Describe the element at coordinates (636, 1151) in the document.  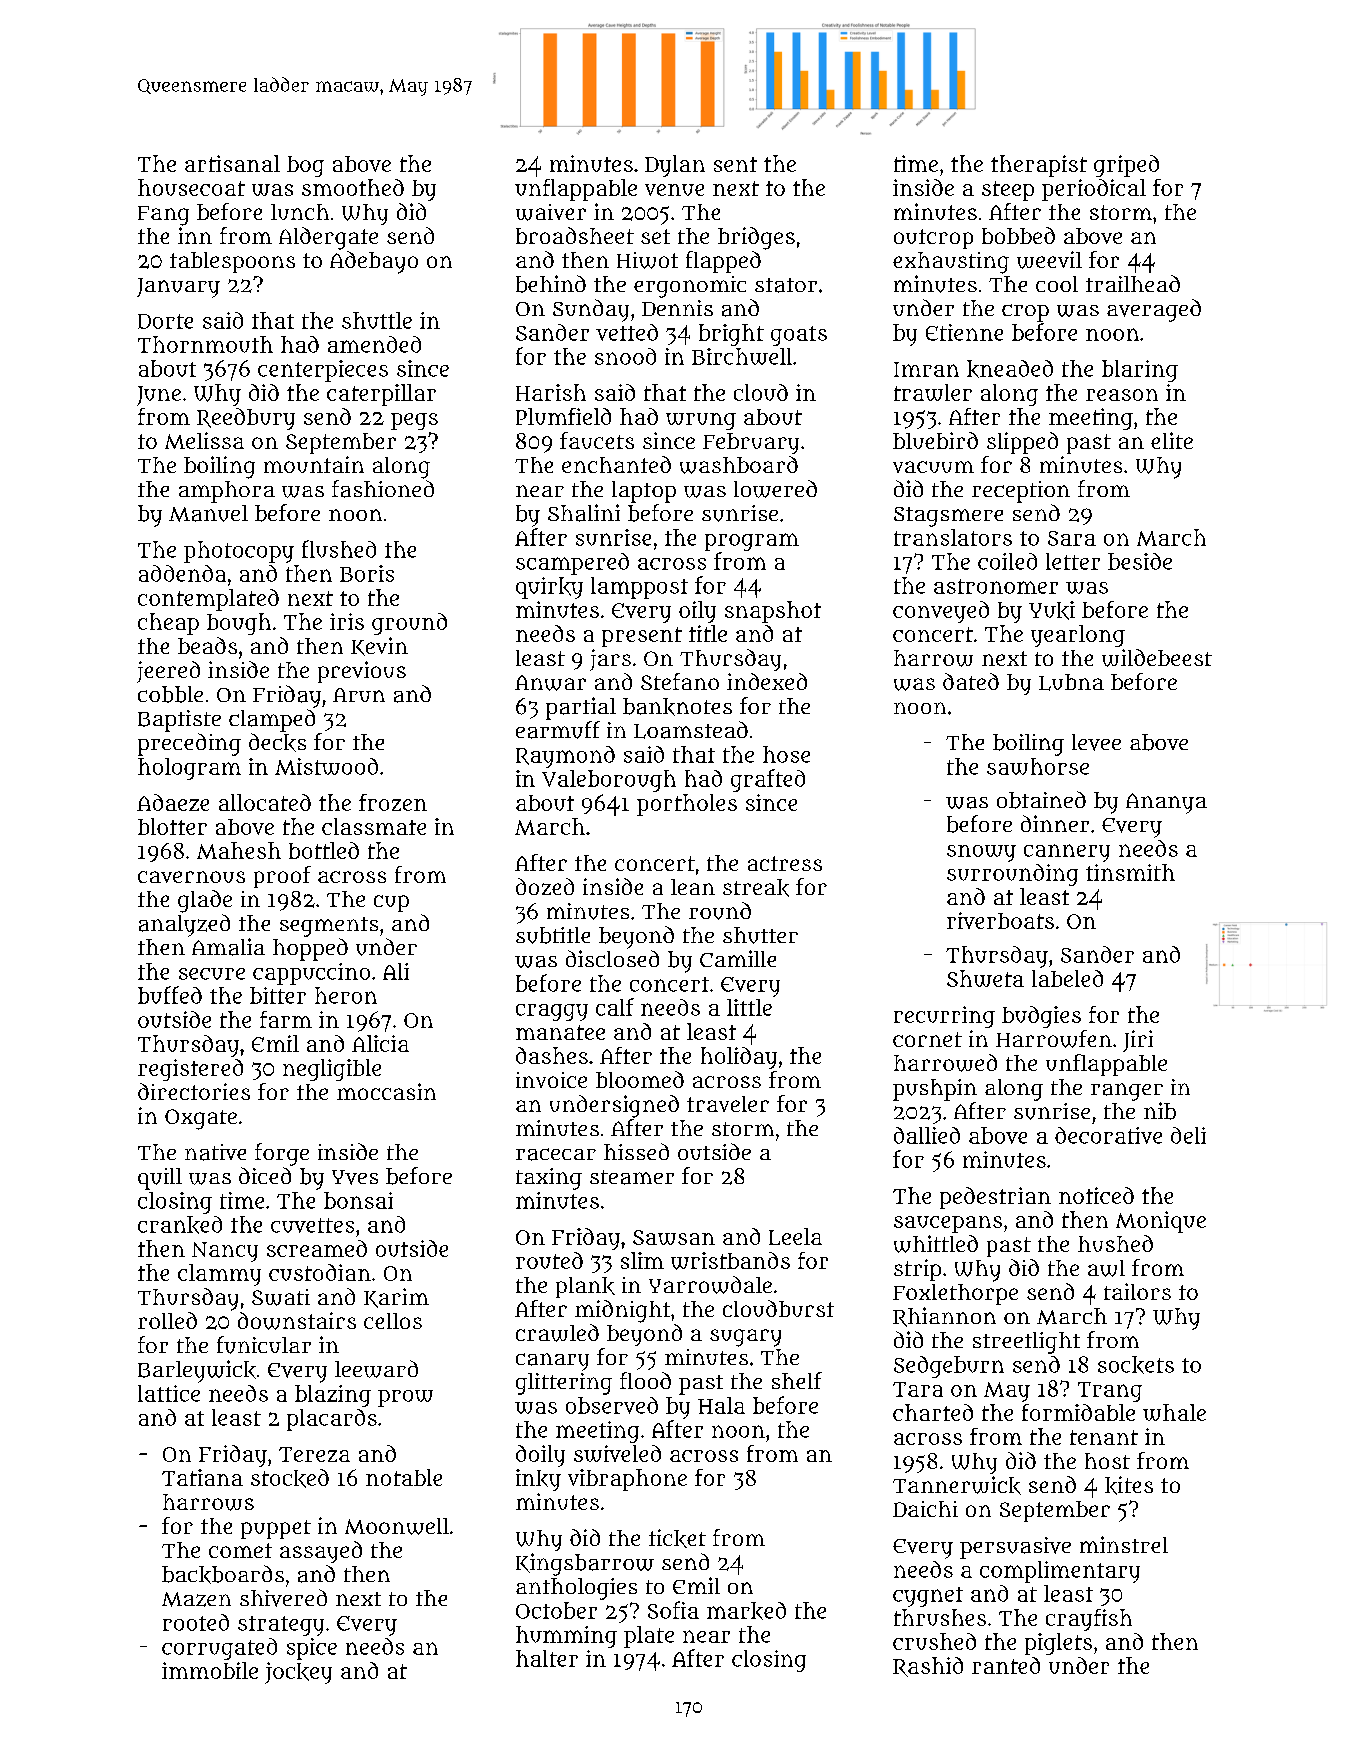
I see `hissed` at that location.
